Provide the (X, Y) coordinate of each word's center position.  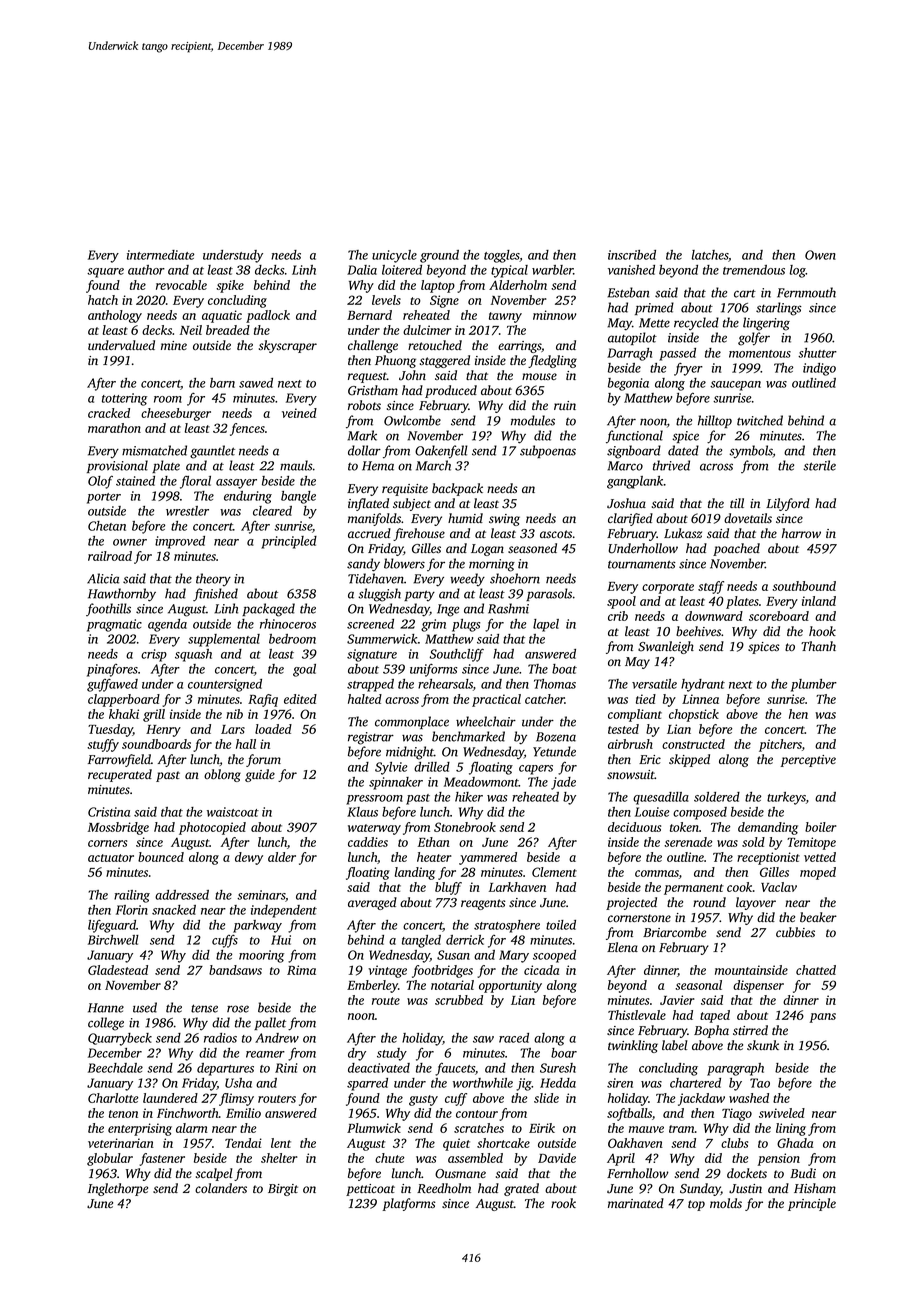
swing (504, 520)
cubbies (795, 932)
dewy (249, 858)
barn (222, 383)
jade (563, 783)
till (737, 503)
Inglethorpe (118, 1189)
